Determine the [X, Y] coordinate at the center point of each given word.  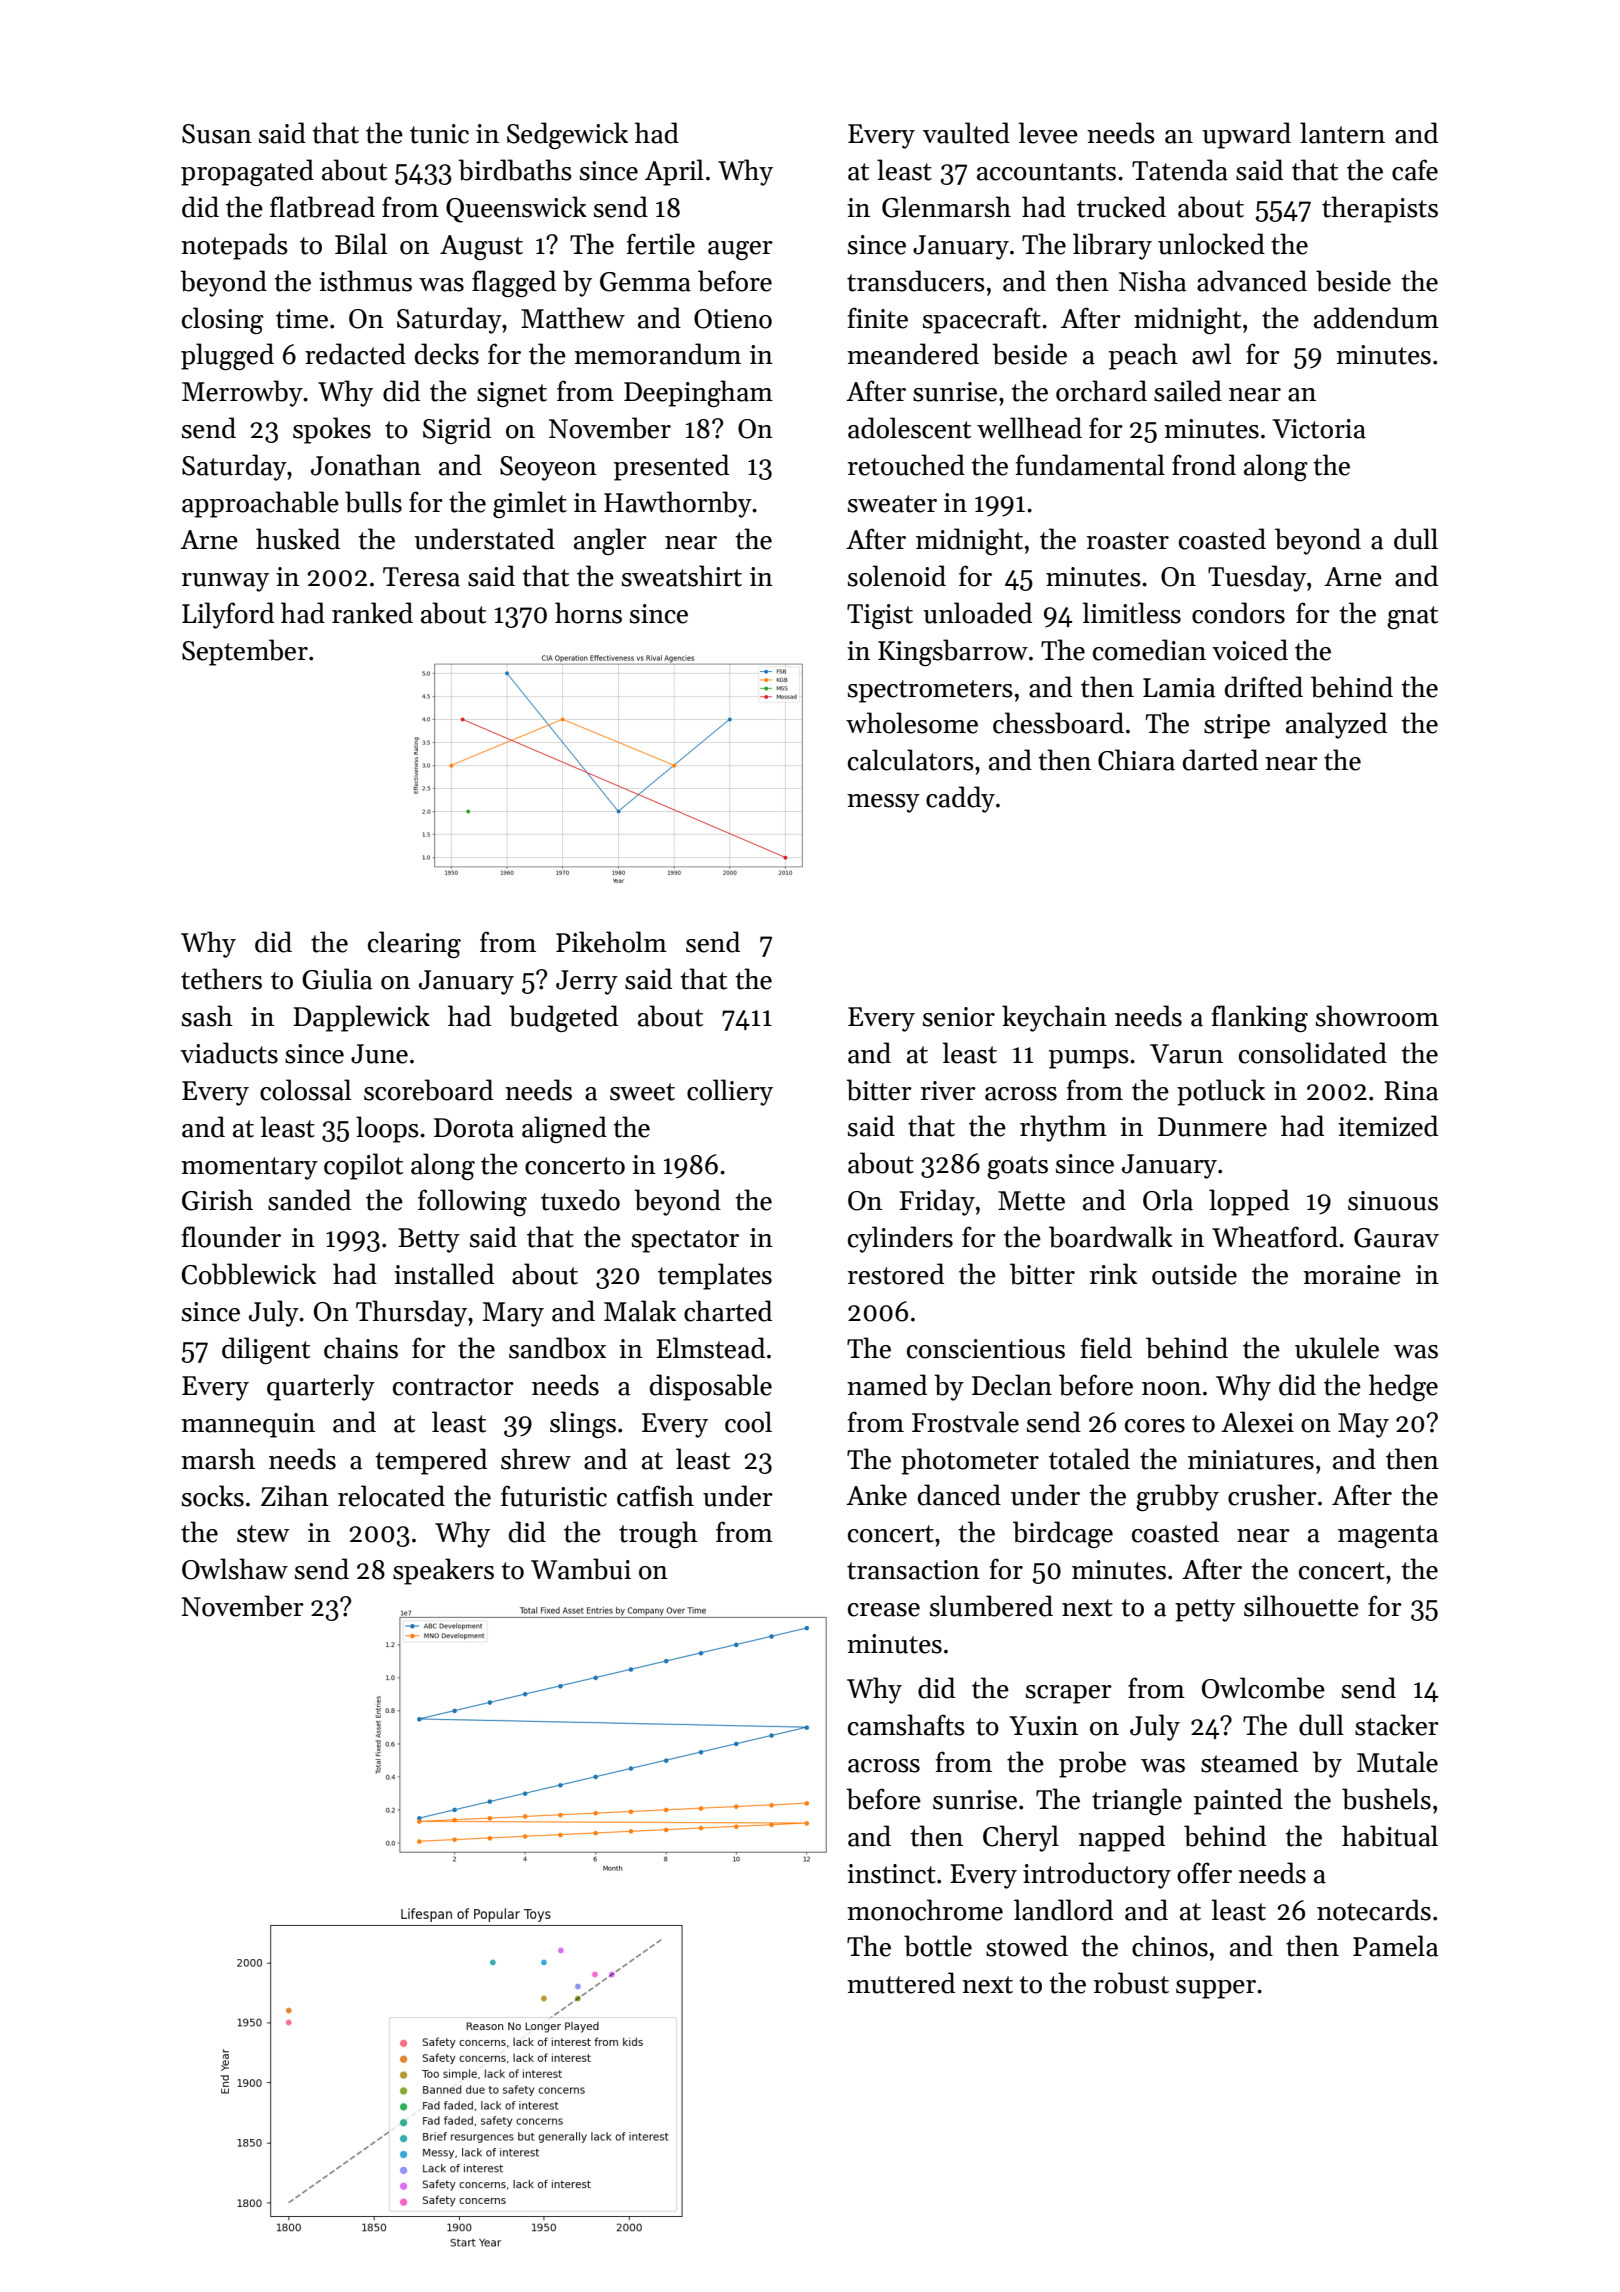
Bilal [361, 244]
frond [1204, 465]
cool [748, 1422]
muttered [901, 1983]
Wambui [581, 1569]
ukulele [1337, 1348]
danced [959, 1495]
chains [361, 1348]
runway [225, 582]
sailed [1188, 391]
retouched [906, 465]
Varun [1186, 1054]
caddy [960, 799]
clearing [414, 944]
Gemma [645, 282]
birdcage [1063, 1534]
